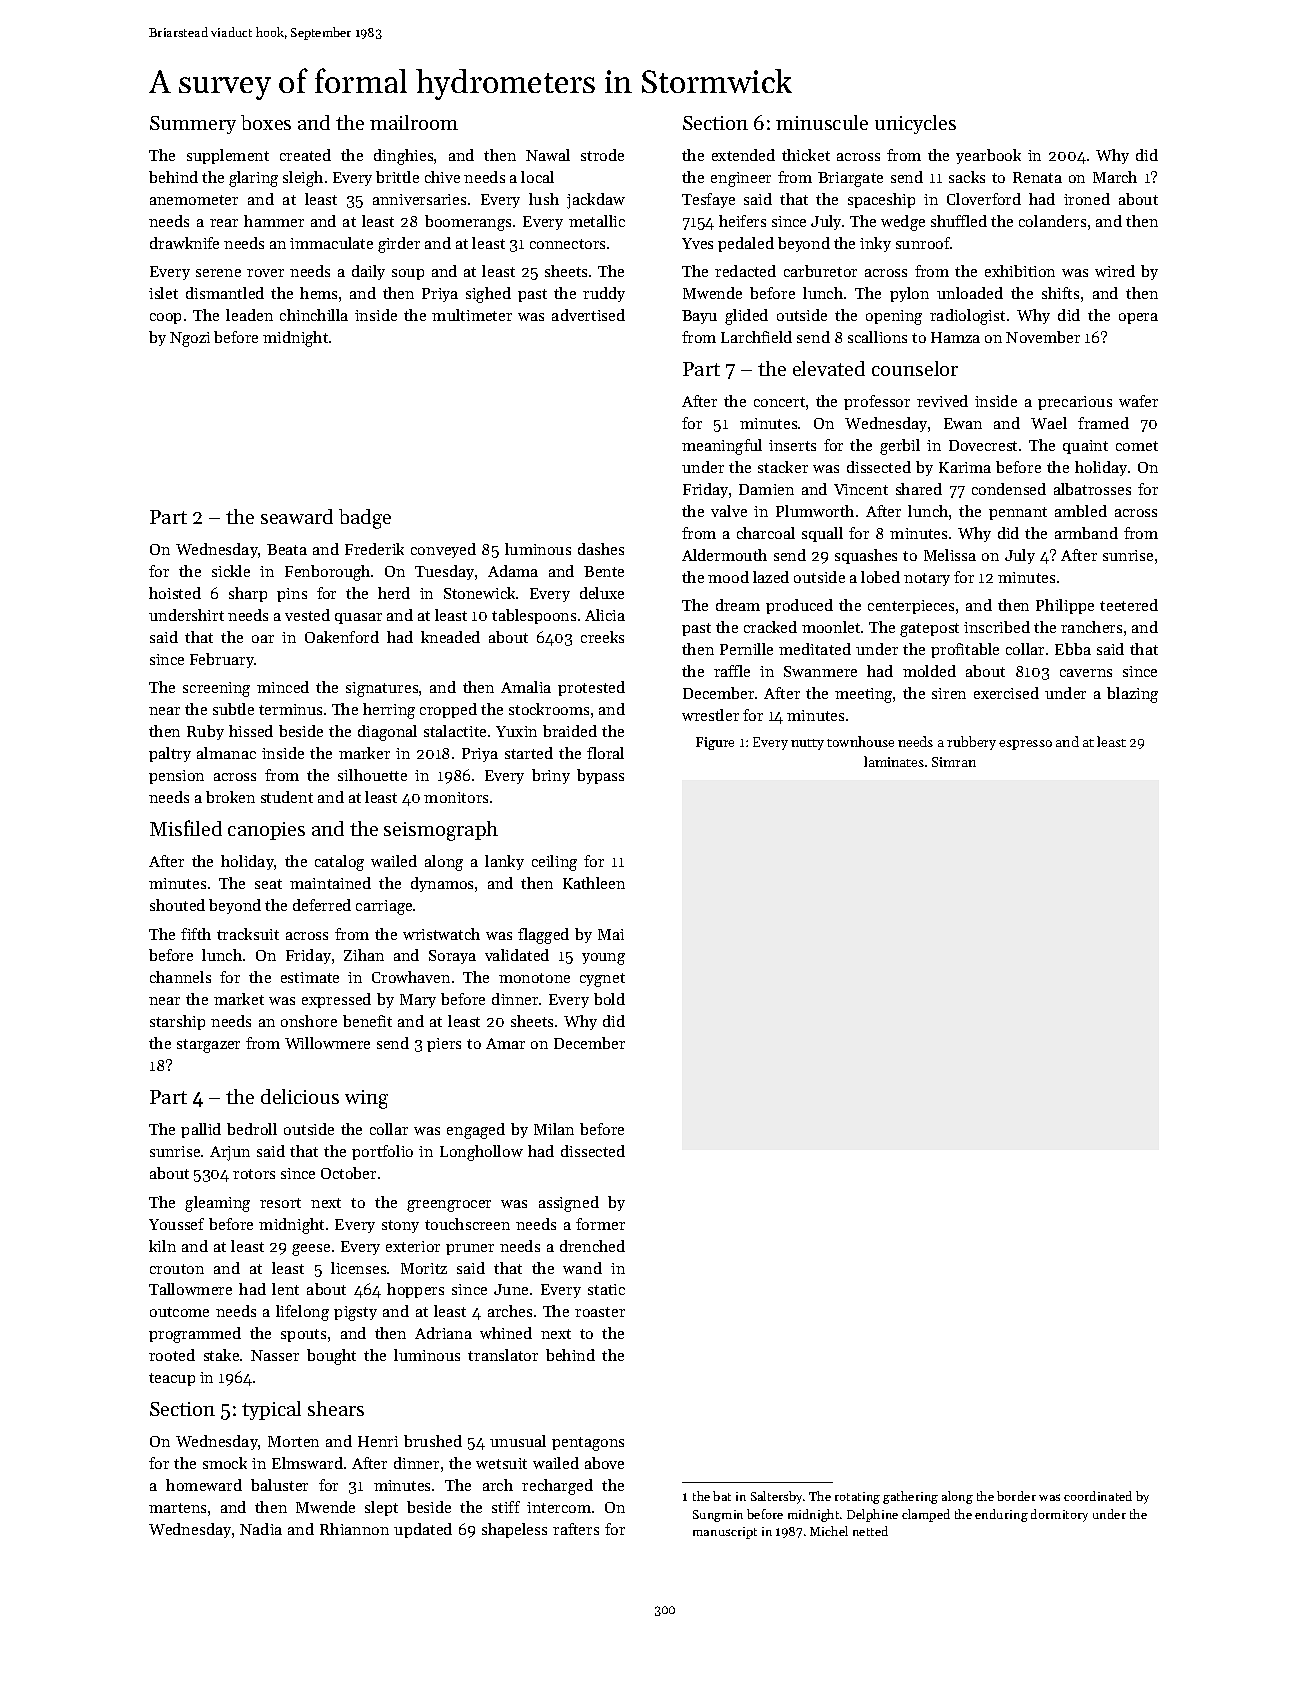 This document has width=1308, height=1692. What do you see at coordinates (600, 1312) in the document?
I see `roaster` at bounding box center [600, 1312].
